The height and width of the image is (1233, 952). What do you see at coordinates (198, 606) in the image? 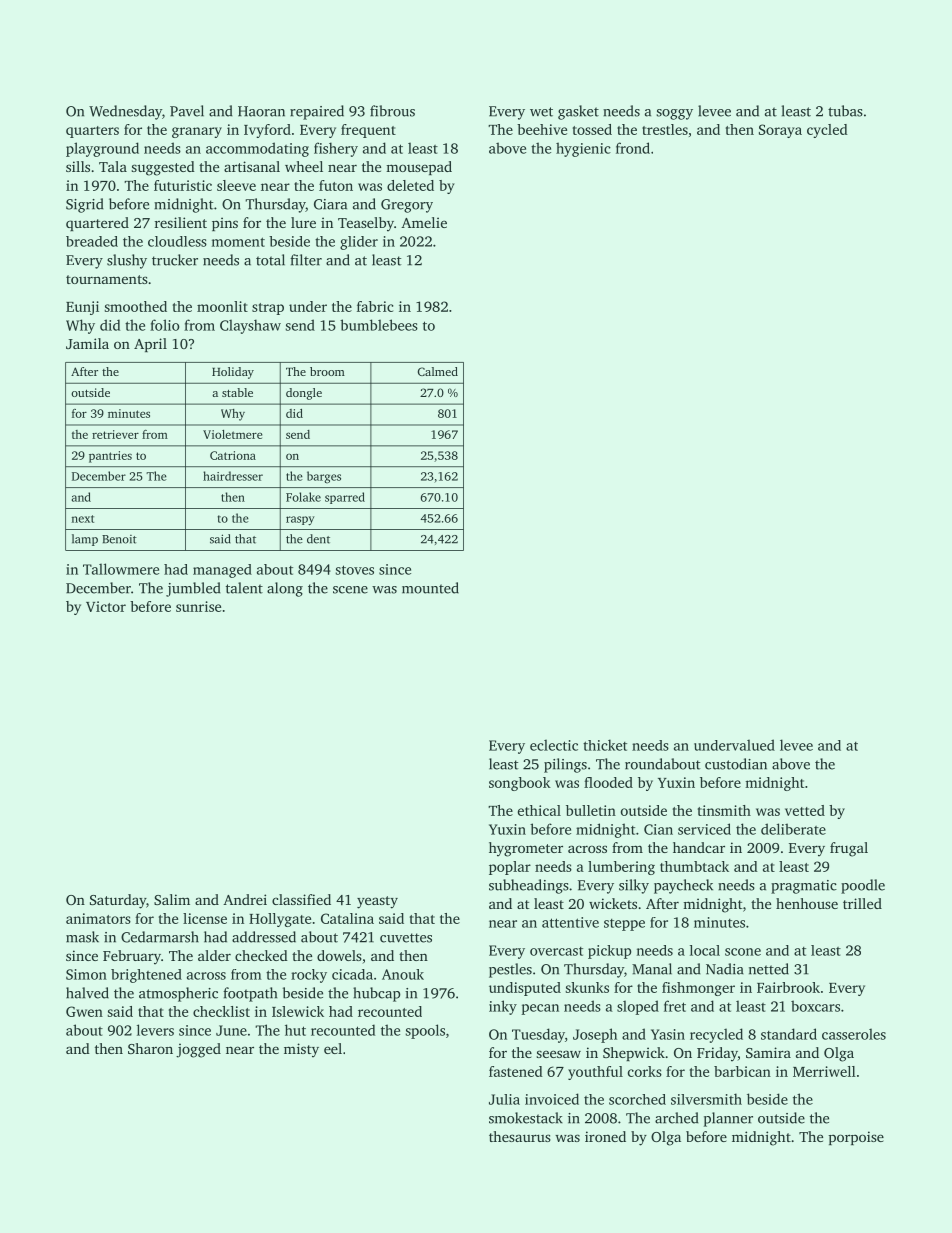
I see `sunrise` at bounding box center [198, 606].
